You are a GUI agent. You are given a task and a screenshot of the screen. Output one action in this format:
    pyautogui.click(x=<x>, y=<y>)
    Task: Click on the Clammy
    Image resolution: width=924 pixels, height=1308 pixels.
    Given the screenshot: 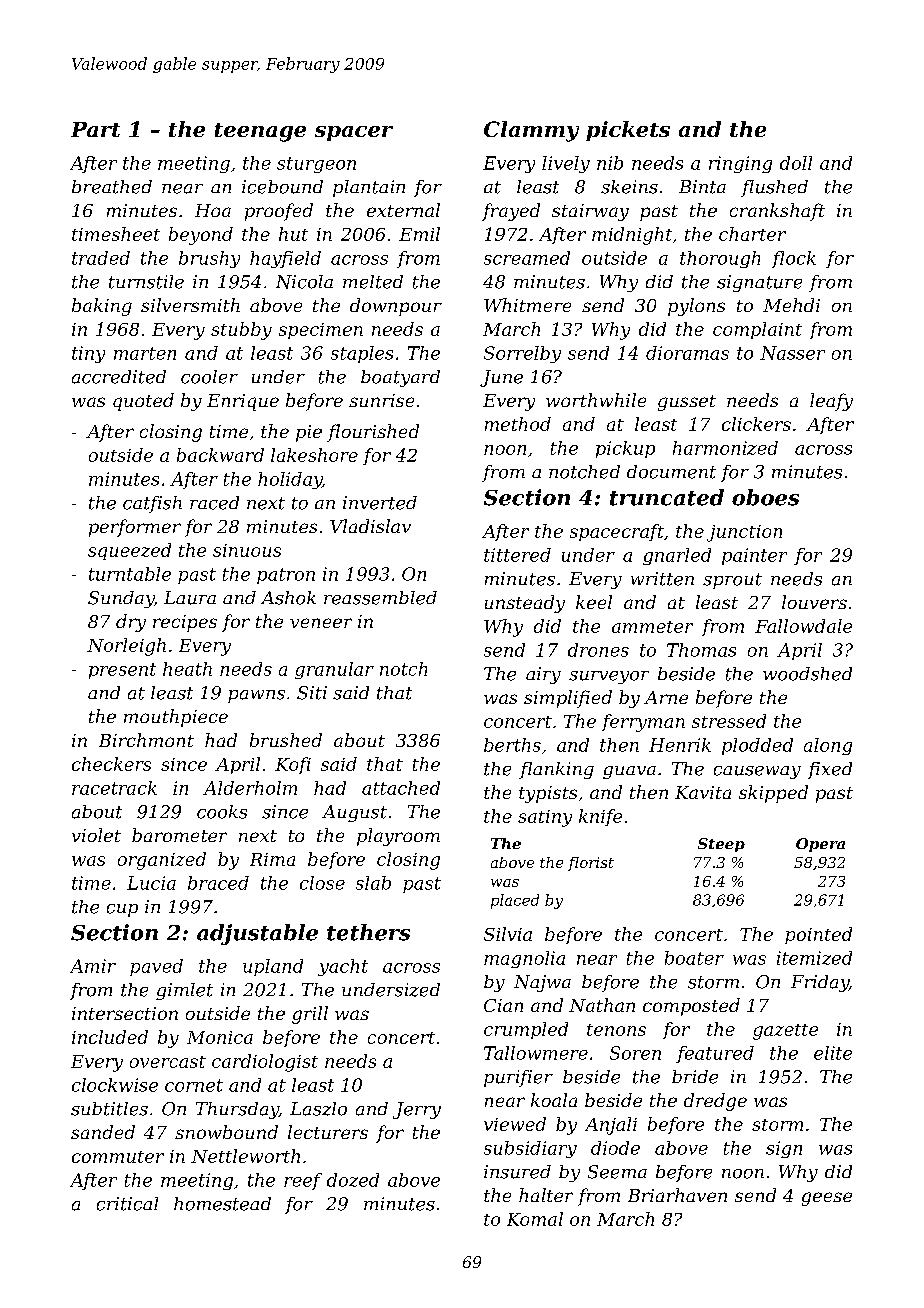 What is the action you would take?
    pyautogui.click(x=531, y=131)
